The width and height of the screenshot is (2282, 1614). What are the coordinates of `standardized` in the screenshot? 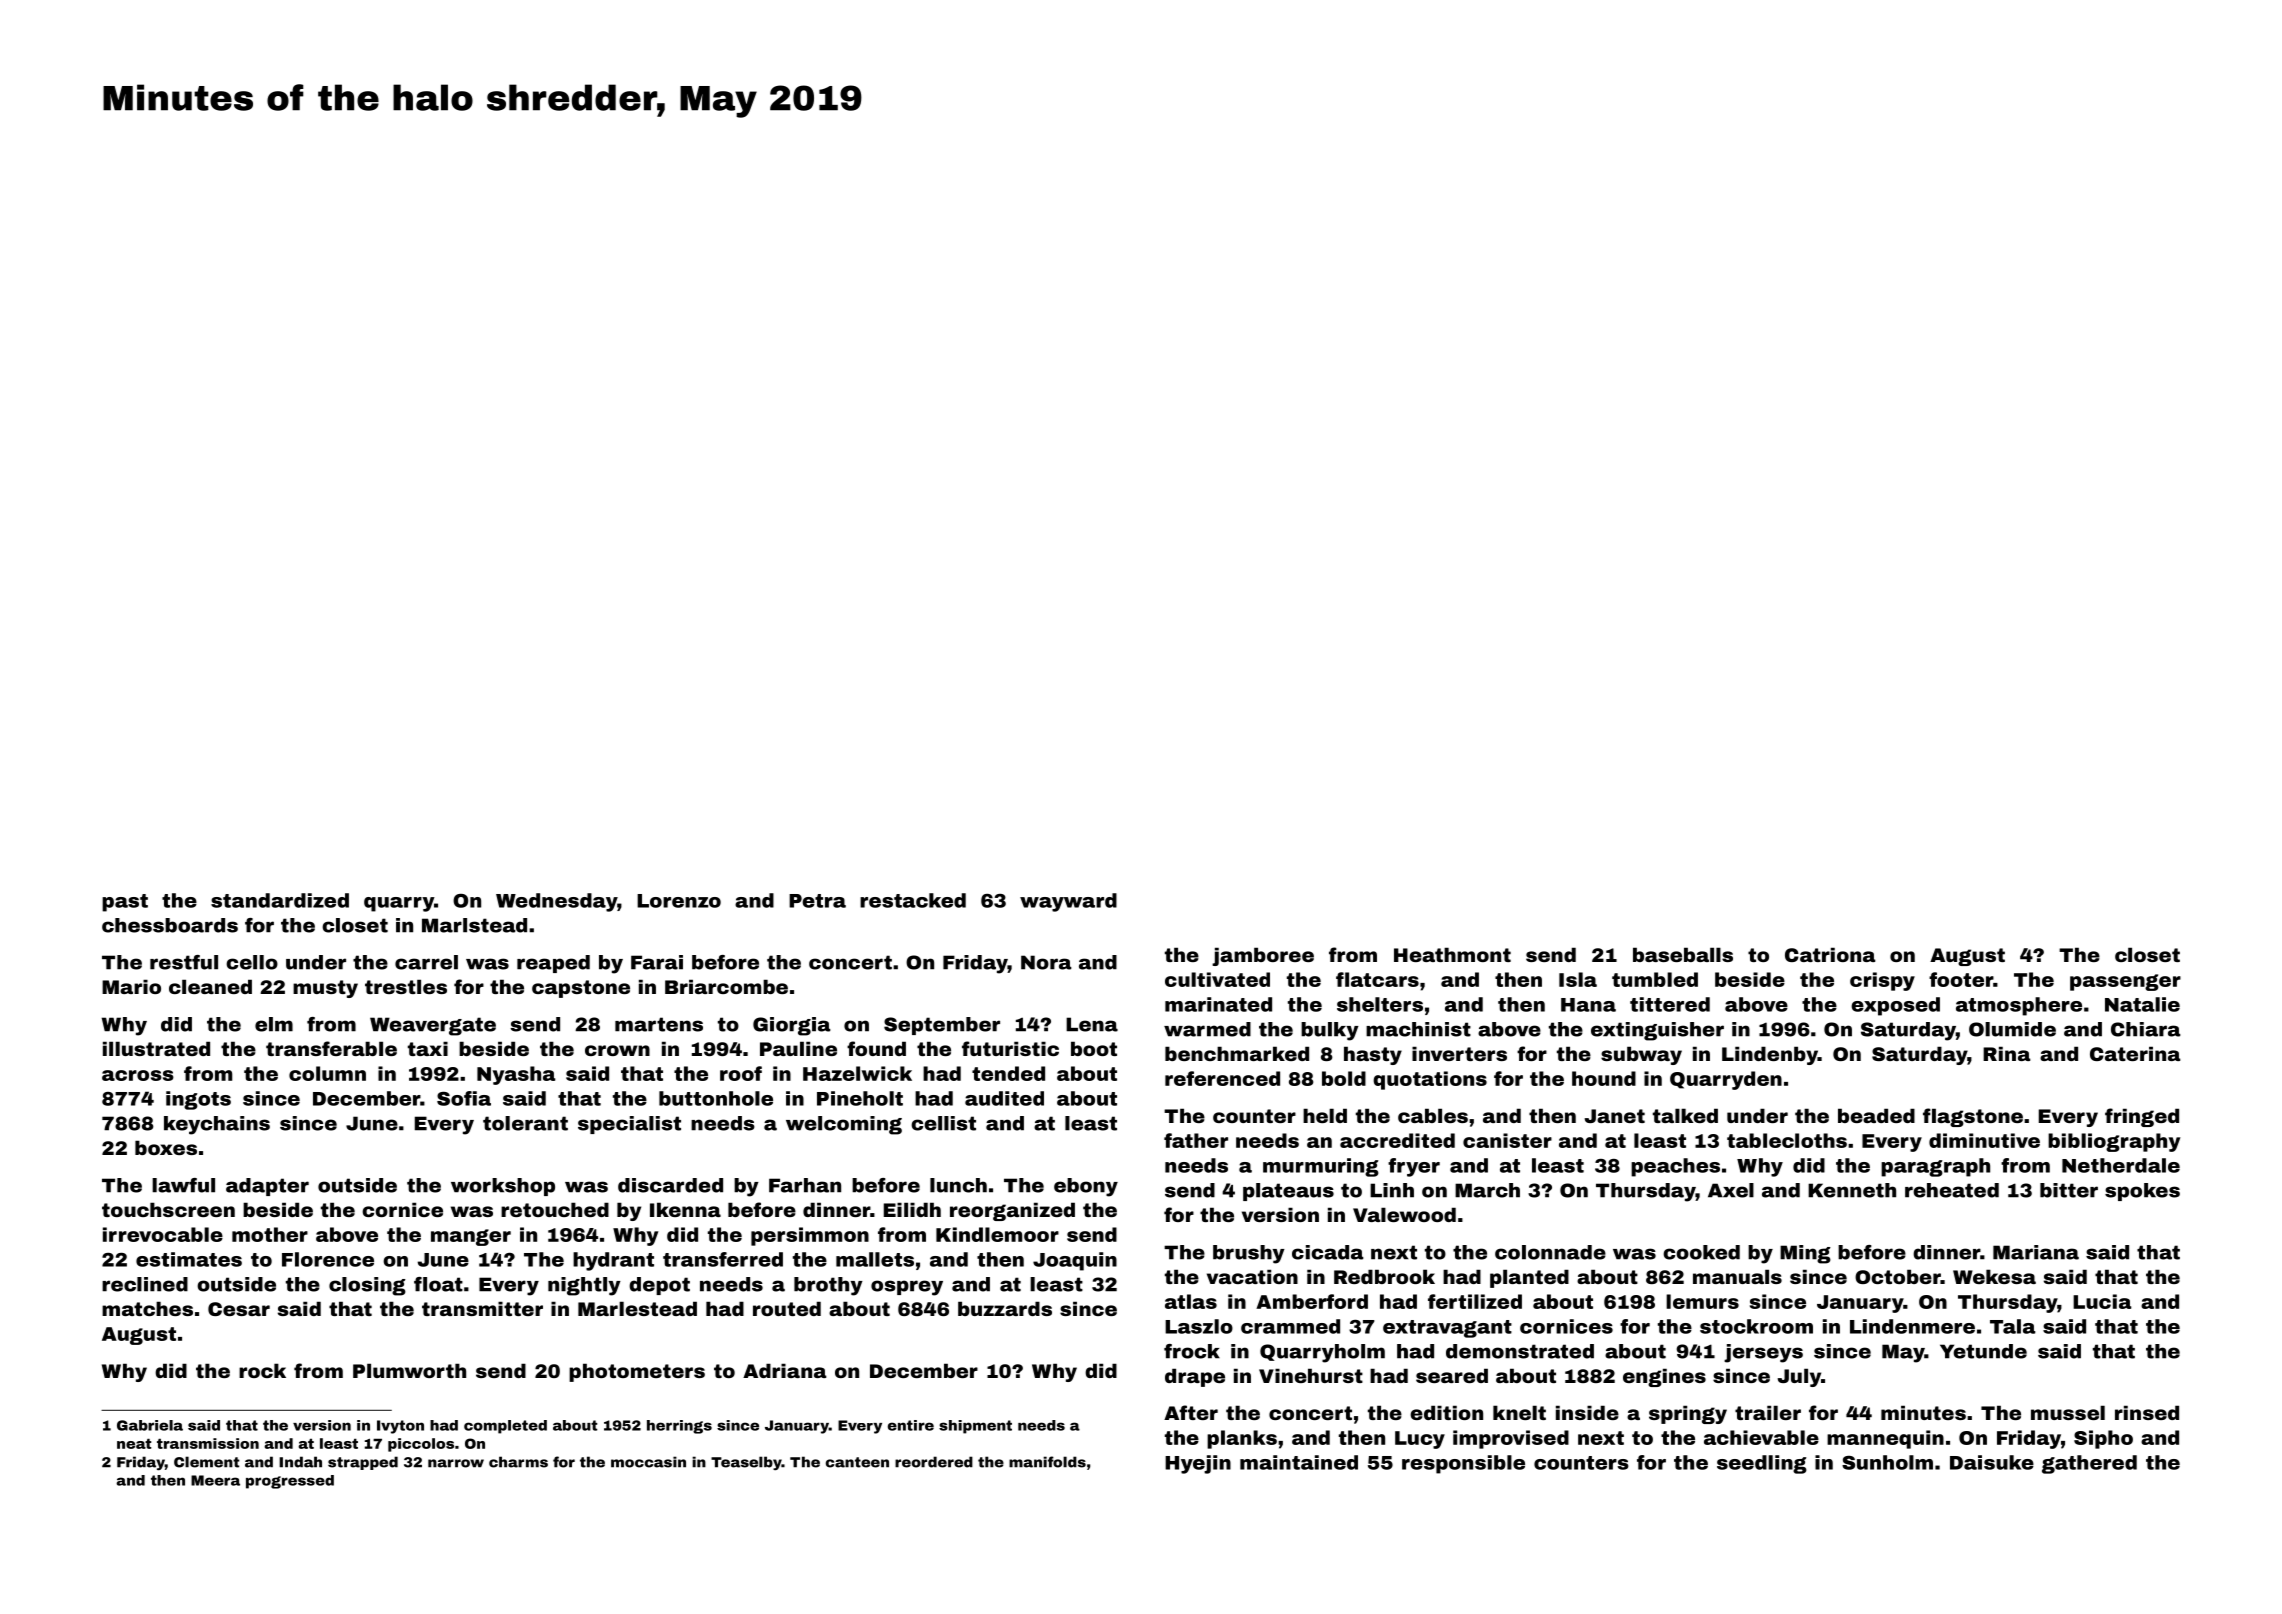 It's located at (280, 900).
